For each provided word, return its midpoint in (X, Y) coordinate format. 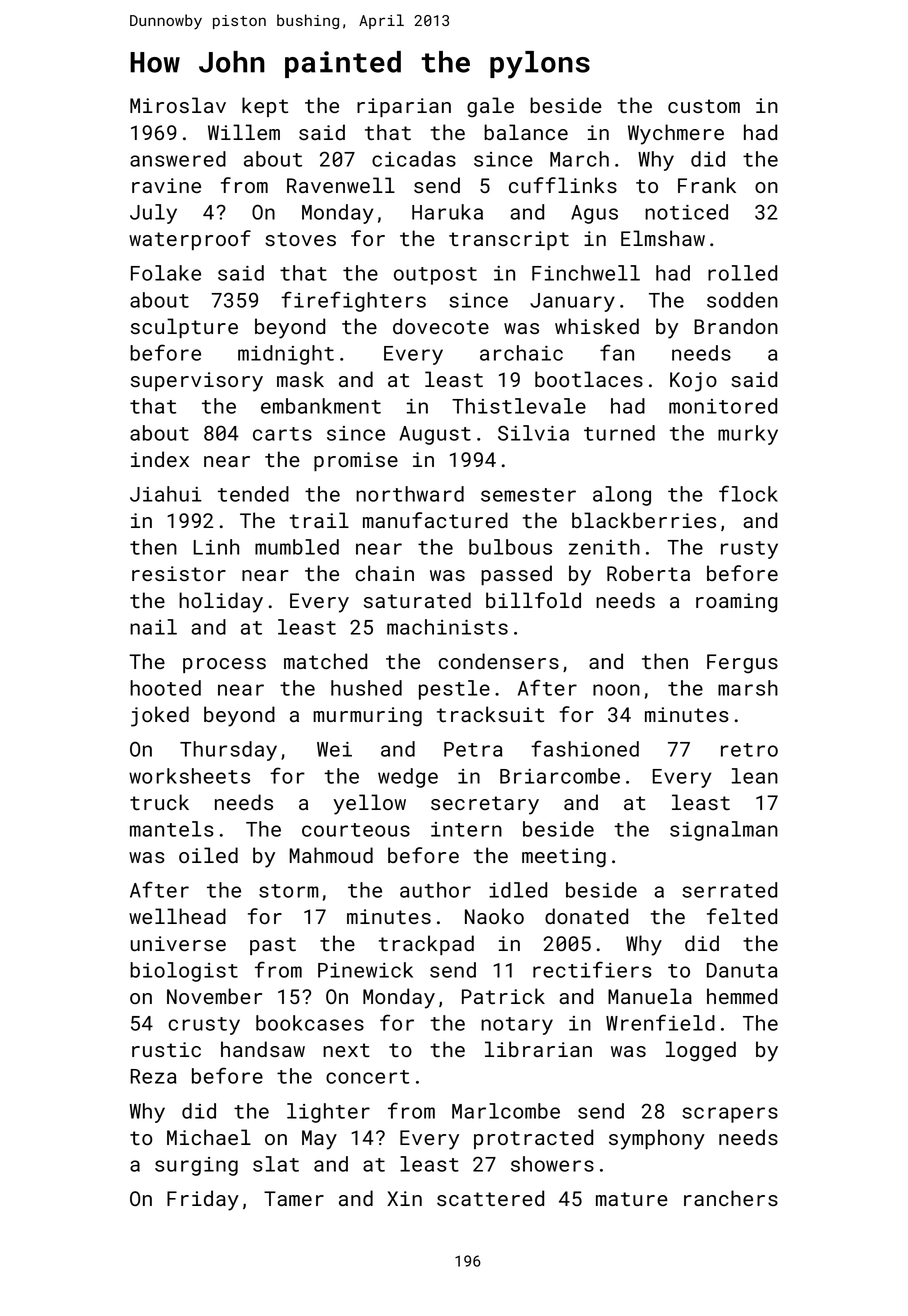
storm (288, 891)
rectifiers (592, 969)
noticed (686, 212)
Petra (473, 749)
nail (153, 627)
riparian (404, 107)
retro (749, 750)
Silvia (533, 433)
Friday (203, 1200)
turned (619, 433)
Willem (244, 132)
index (160, 459)
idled (518, 890)
